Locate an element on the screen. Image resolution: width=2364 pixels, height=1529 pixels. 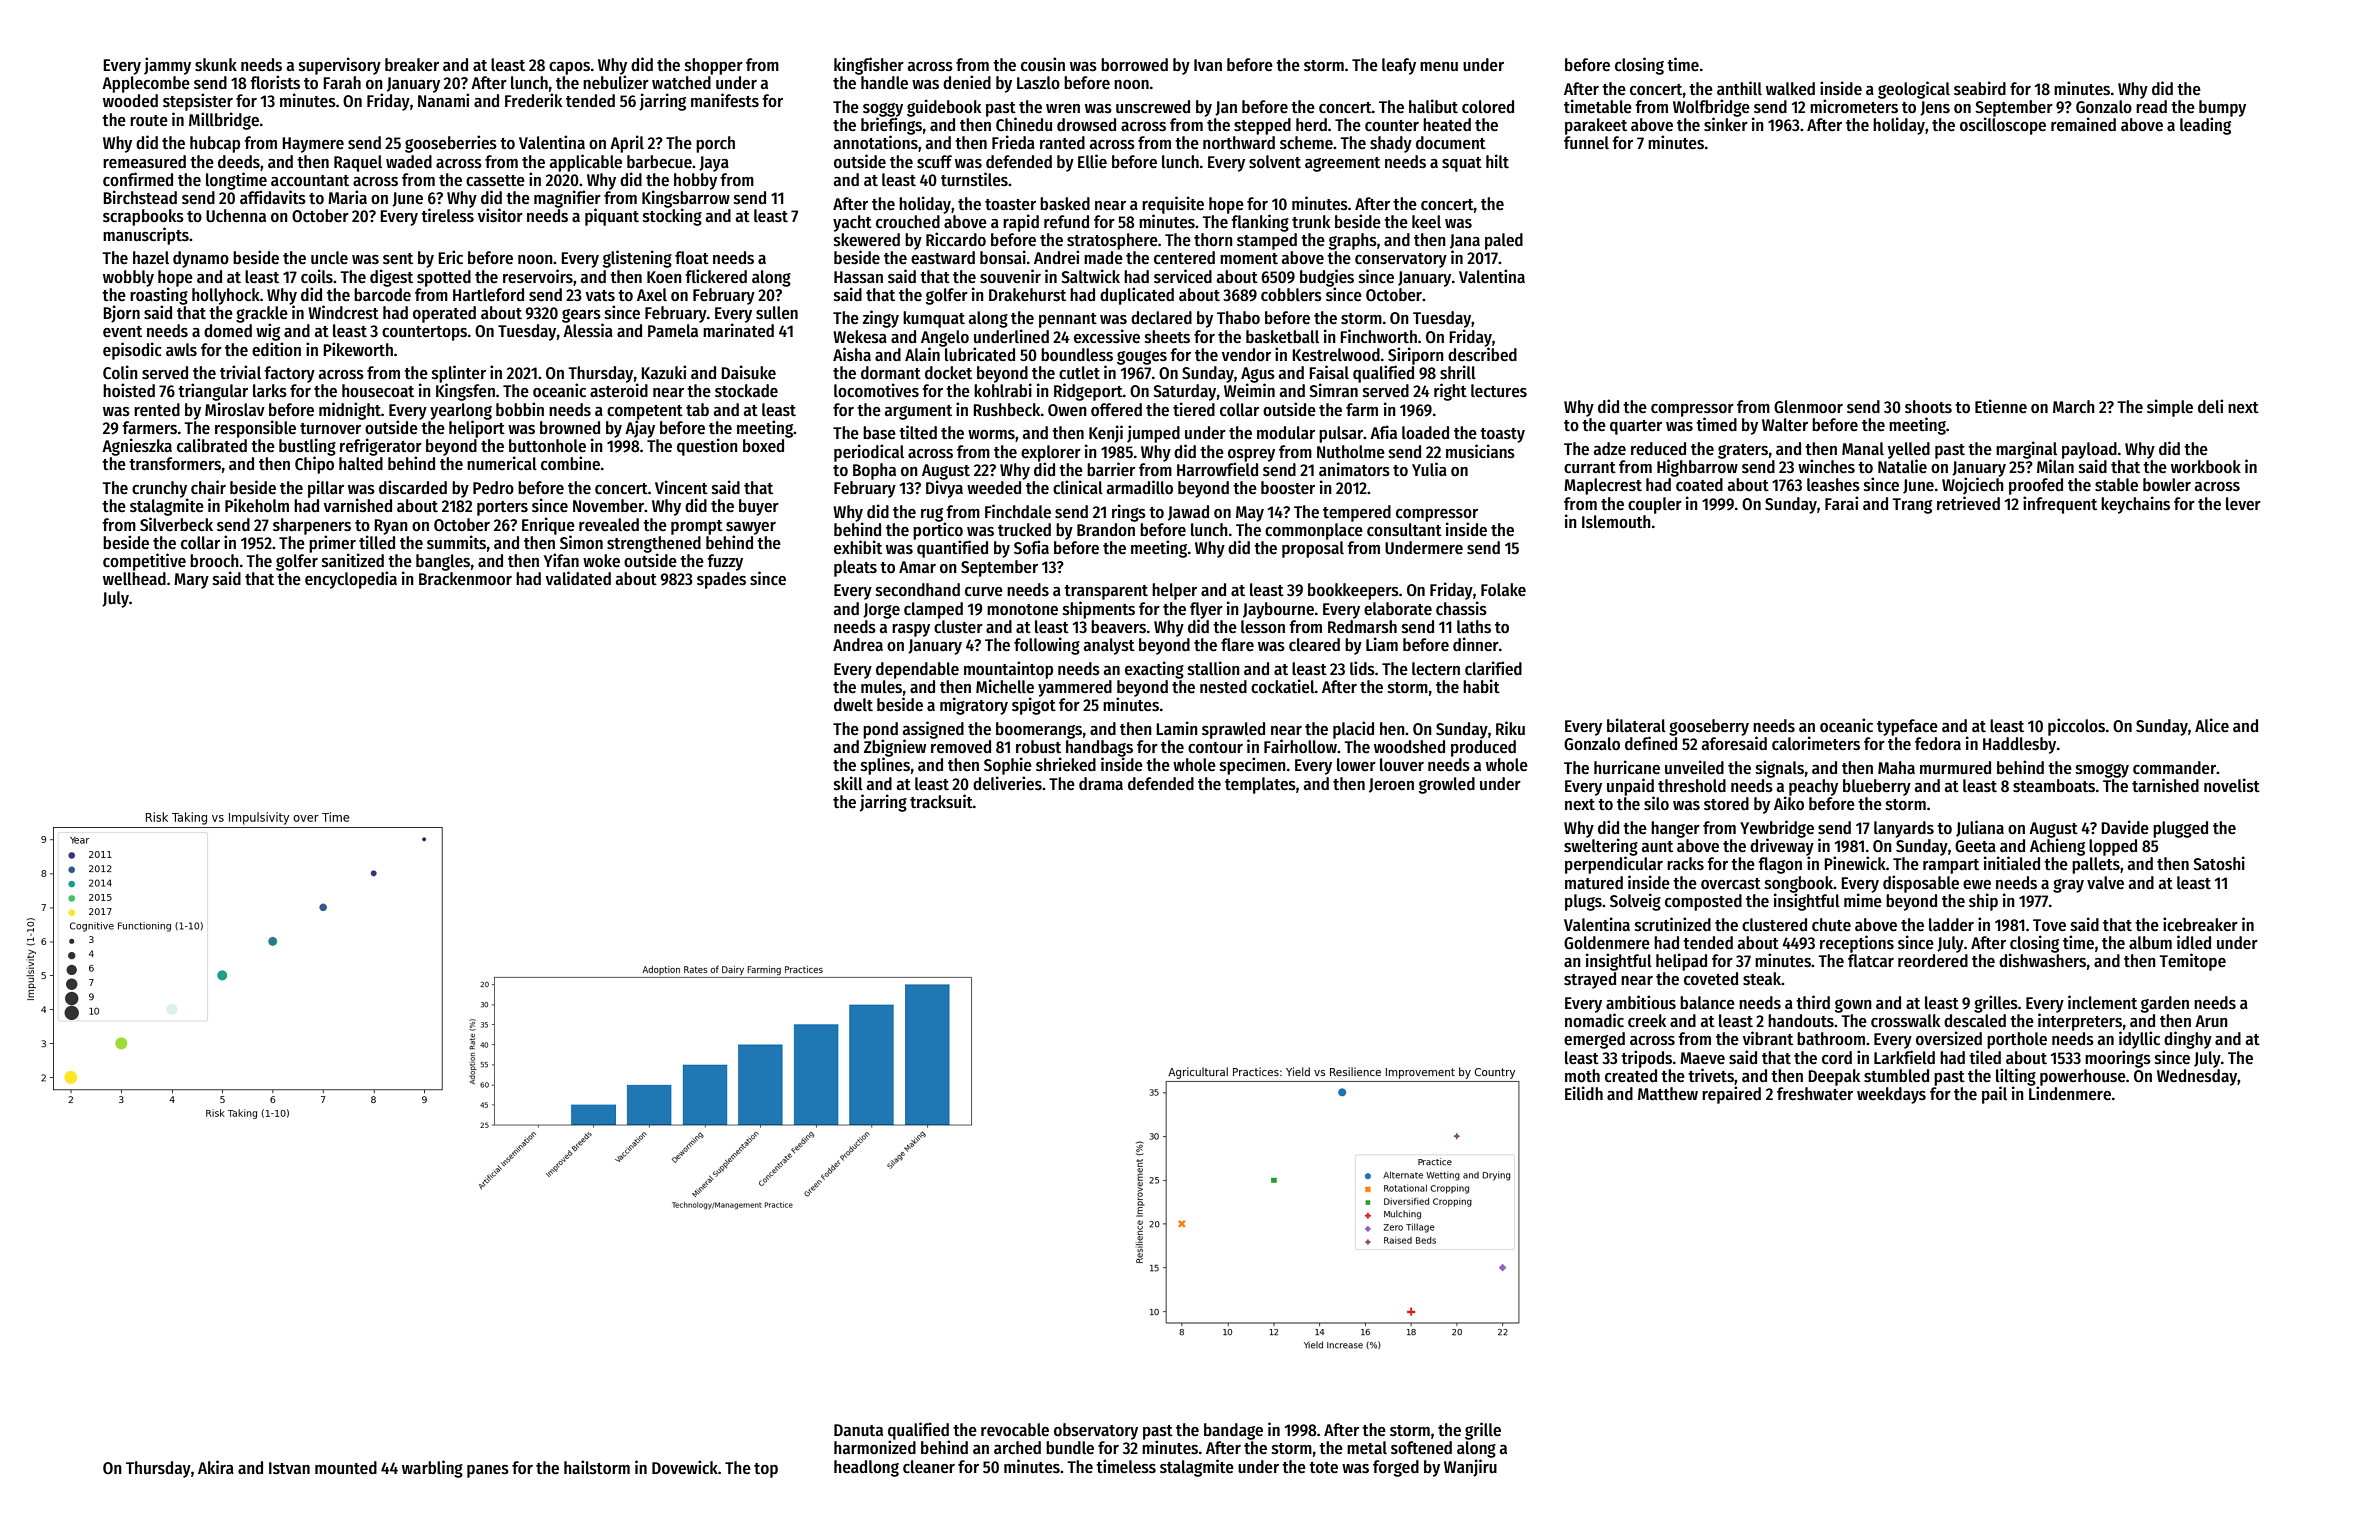
Miroslav is located at coordinates (235, 409).
